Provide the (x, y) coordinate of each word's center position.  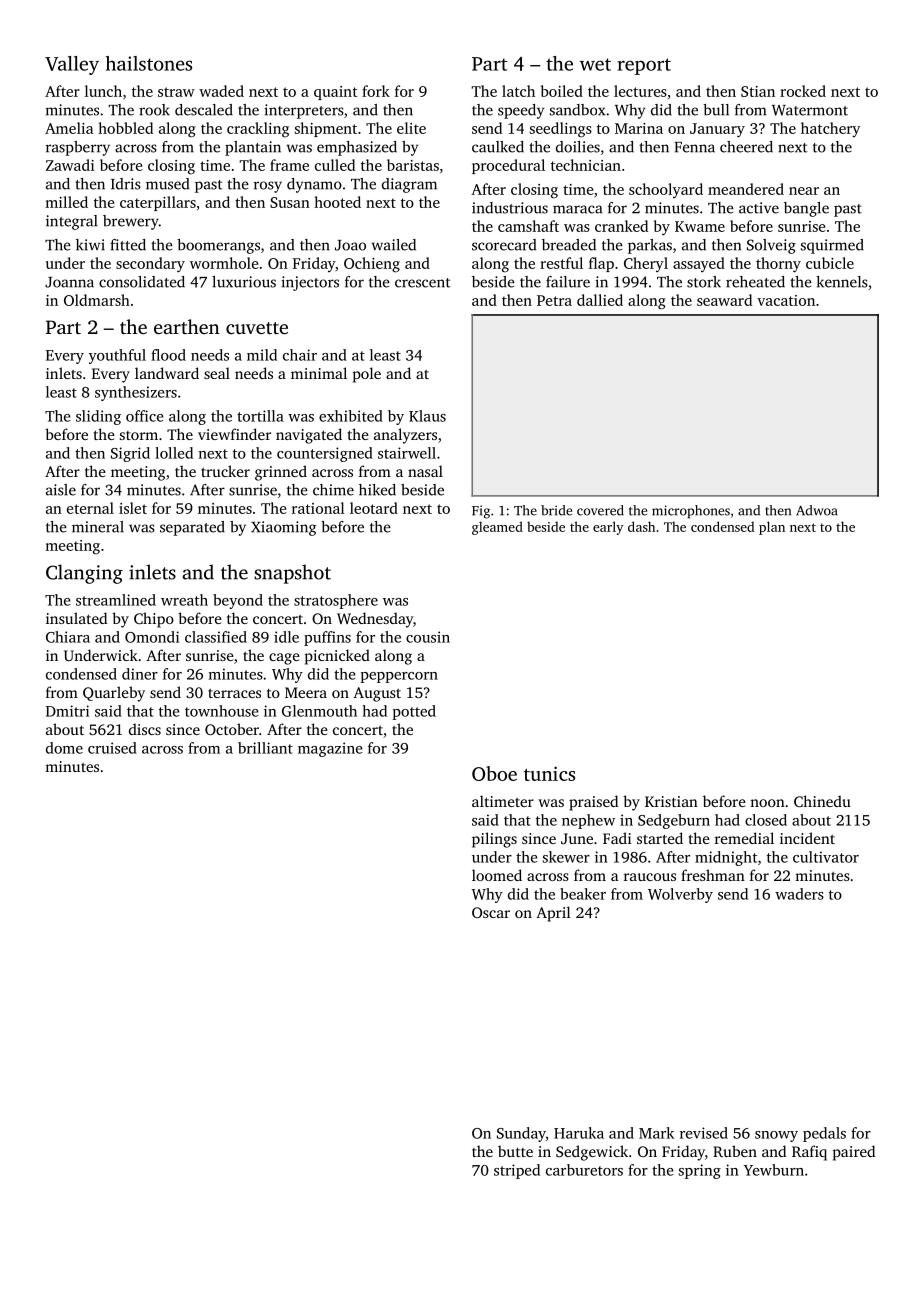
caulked (498, 147)
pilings (494, 840)
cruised (112, 748)
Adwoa (817, 510)
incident (807, 838)
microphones (691, 512)
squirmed (832, 246)
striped (517, 1171)
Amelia (69, 128)
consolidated (142, 282)
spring (700, 1171)
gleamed (497, 528)
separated (192, 528)
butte (515, 1151)
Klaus (427, 416)
